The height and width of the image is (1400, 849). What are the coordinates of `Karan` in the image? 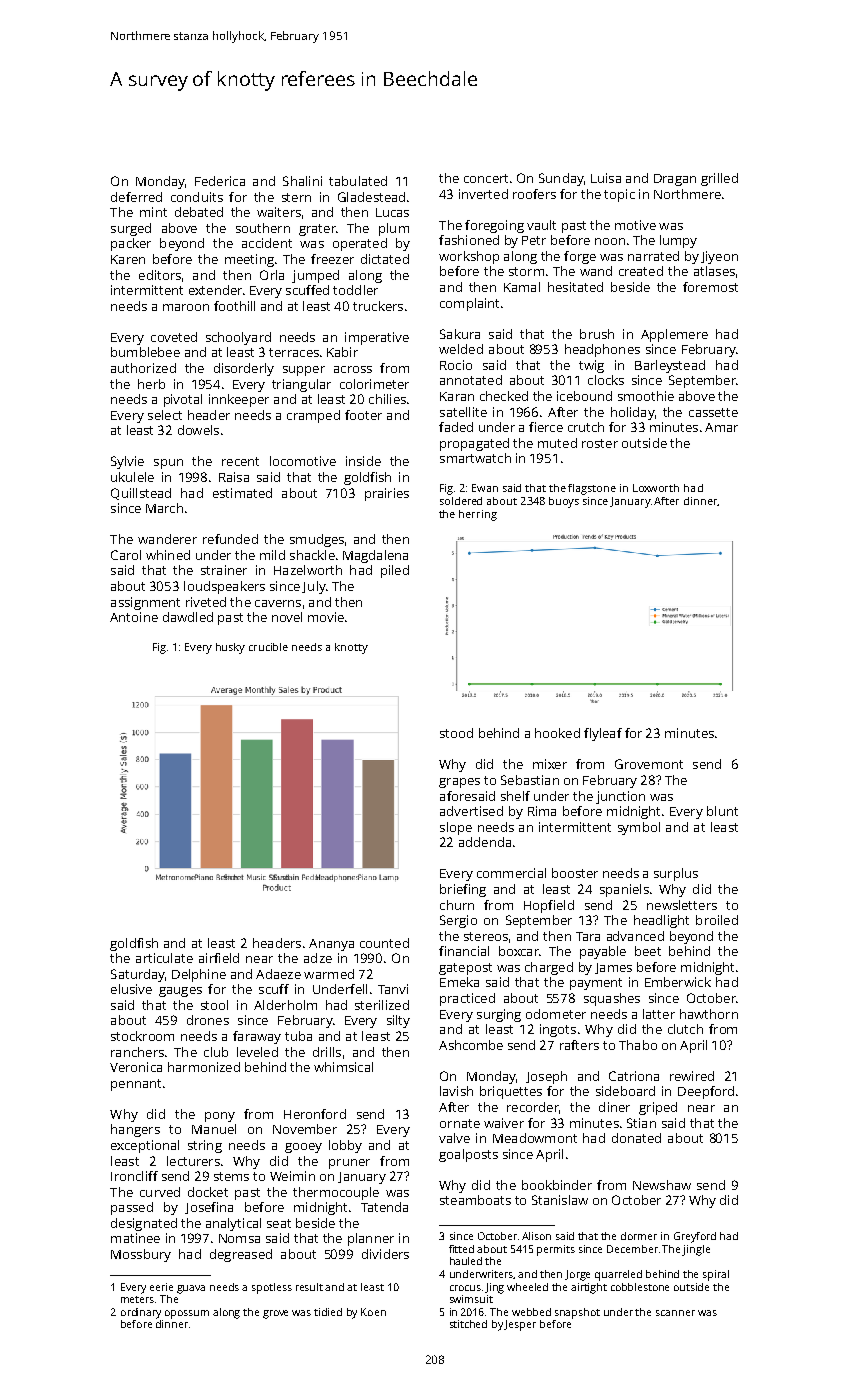 It's located at (457, 396).
